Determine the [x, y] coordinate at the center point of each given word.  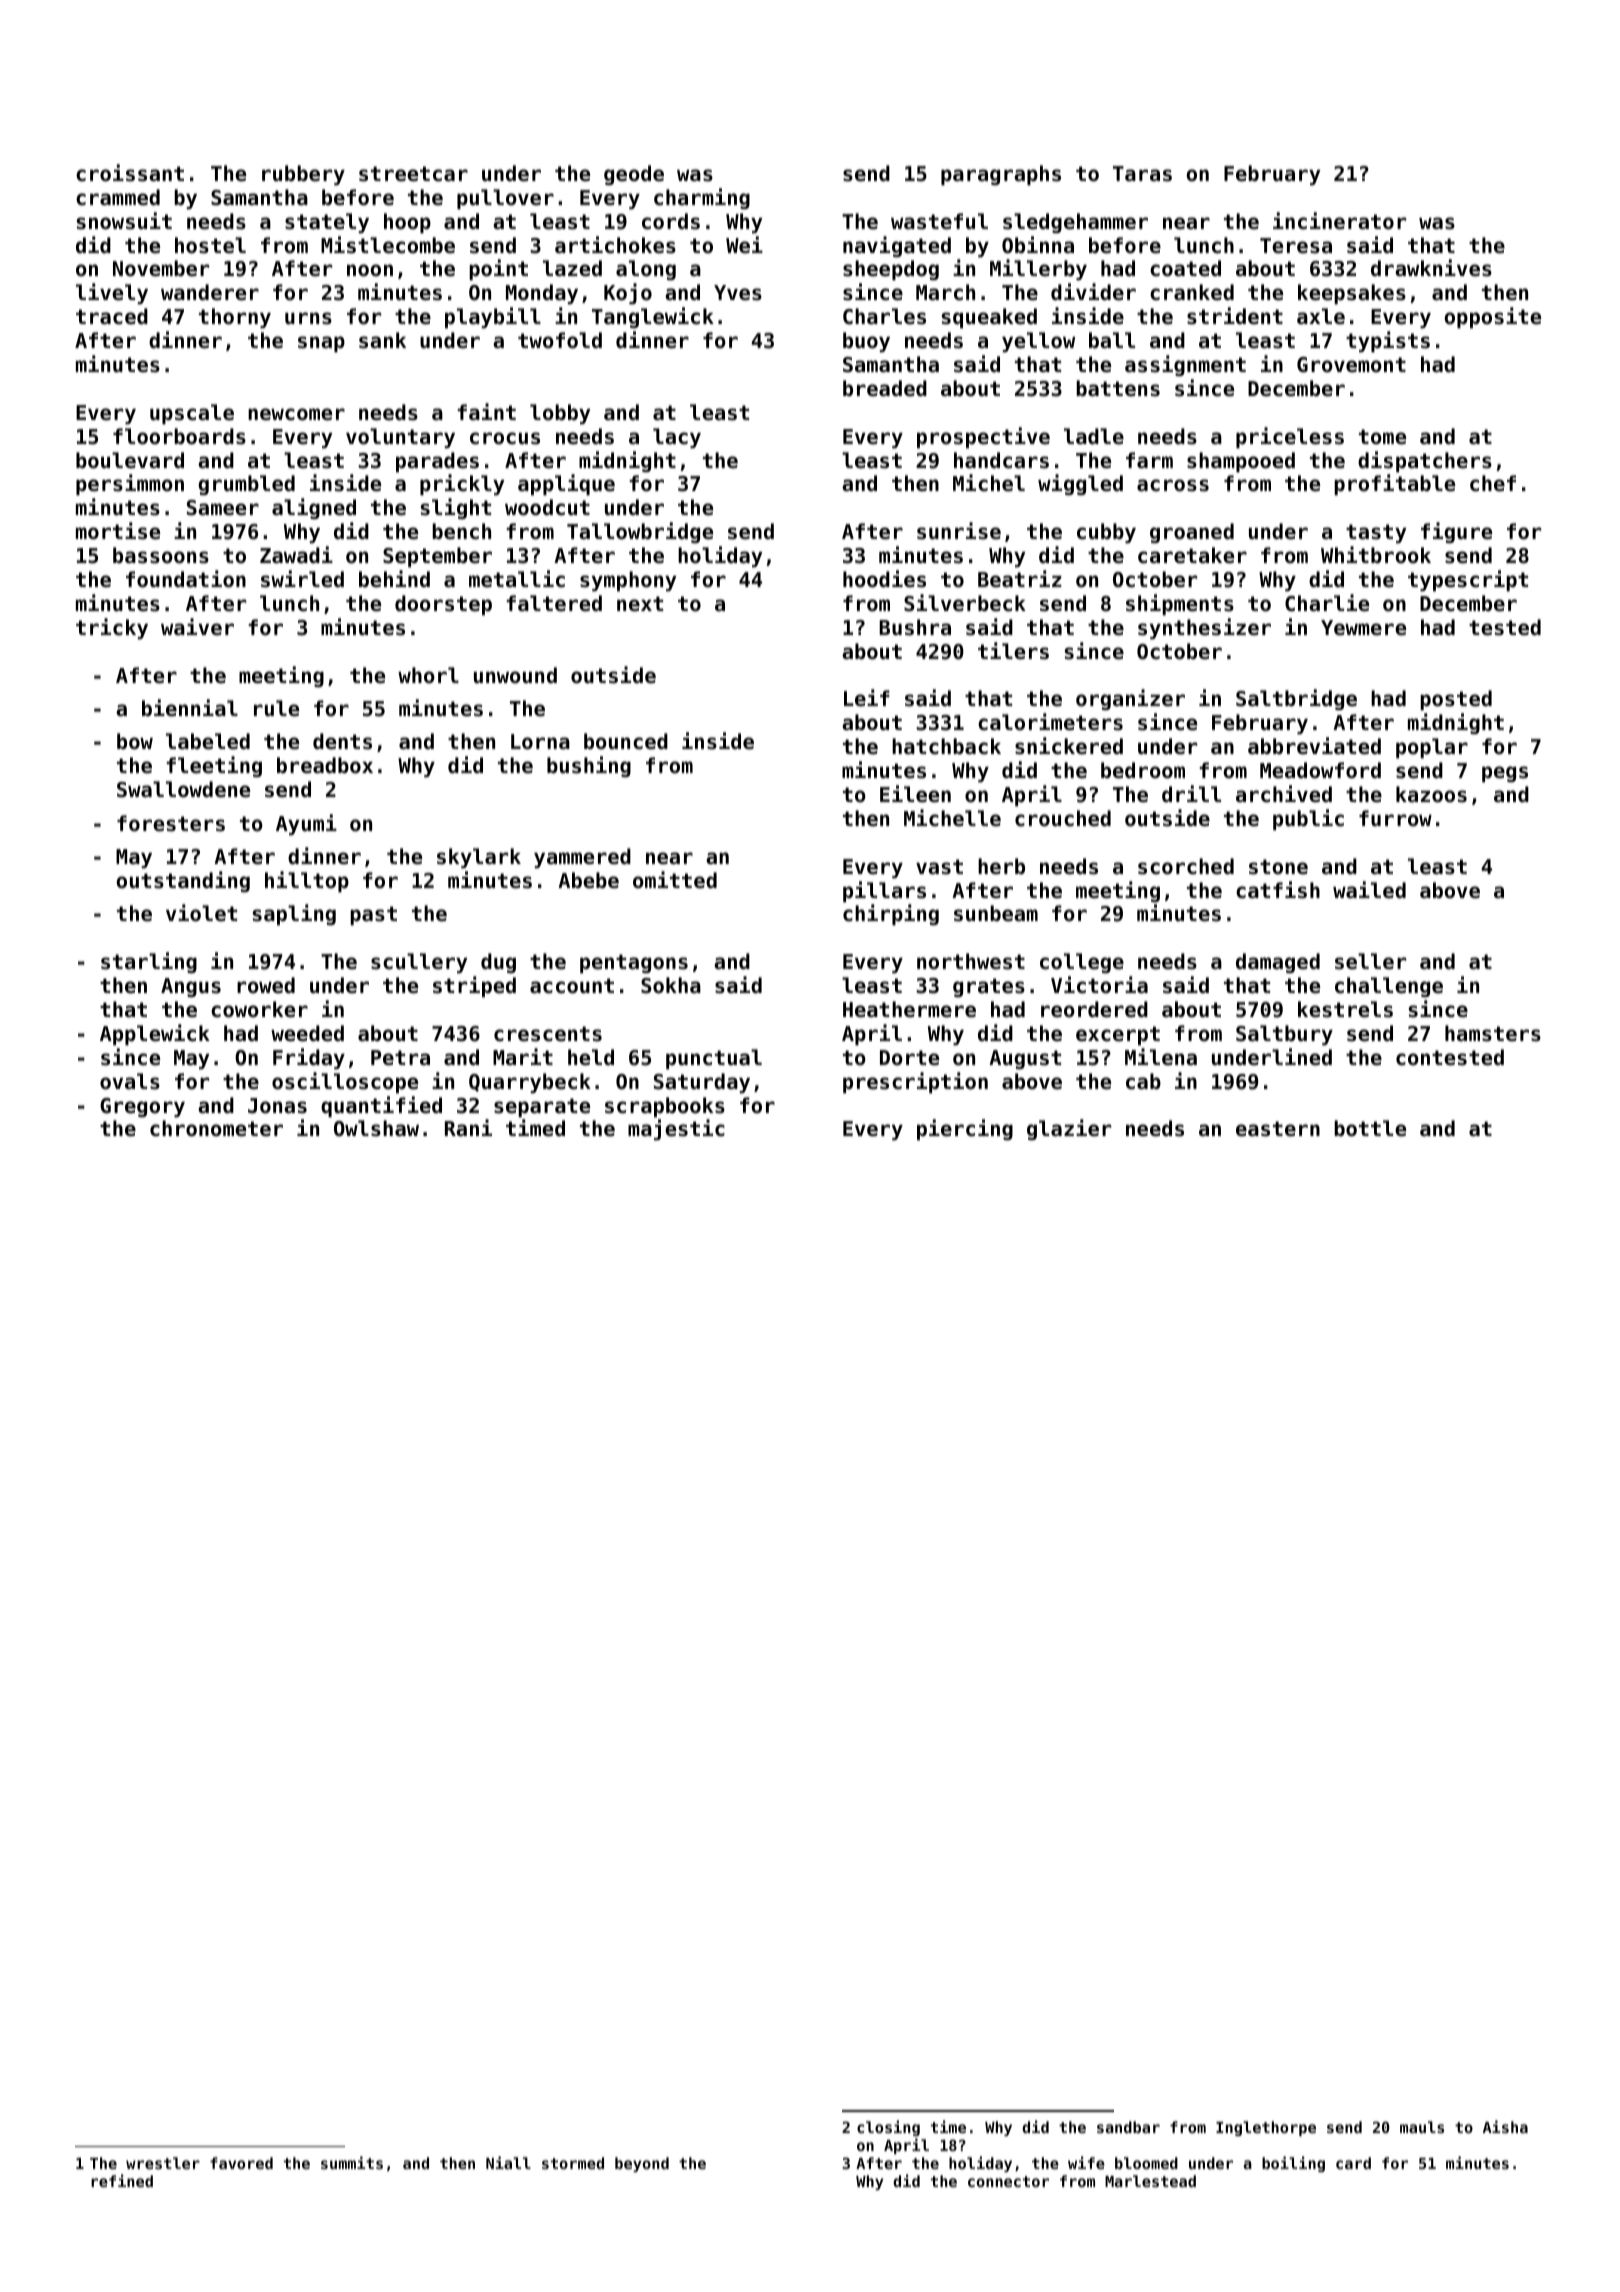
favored [241, 2163]
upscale [192, 414]
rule [276, 708]
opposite [1492, 318]
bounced [626, 741]
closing [888, 2128]
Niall [508, 2162]
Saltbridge [1296, 699]
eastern [1278, 1129]
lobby [560, 414]
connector [1008, 2181]
